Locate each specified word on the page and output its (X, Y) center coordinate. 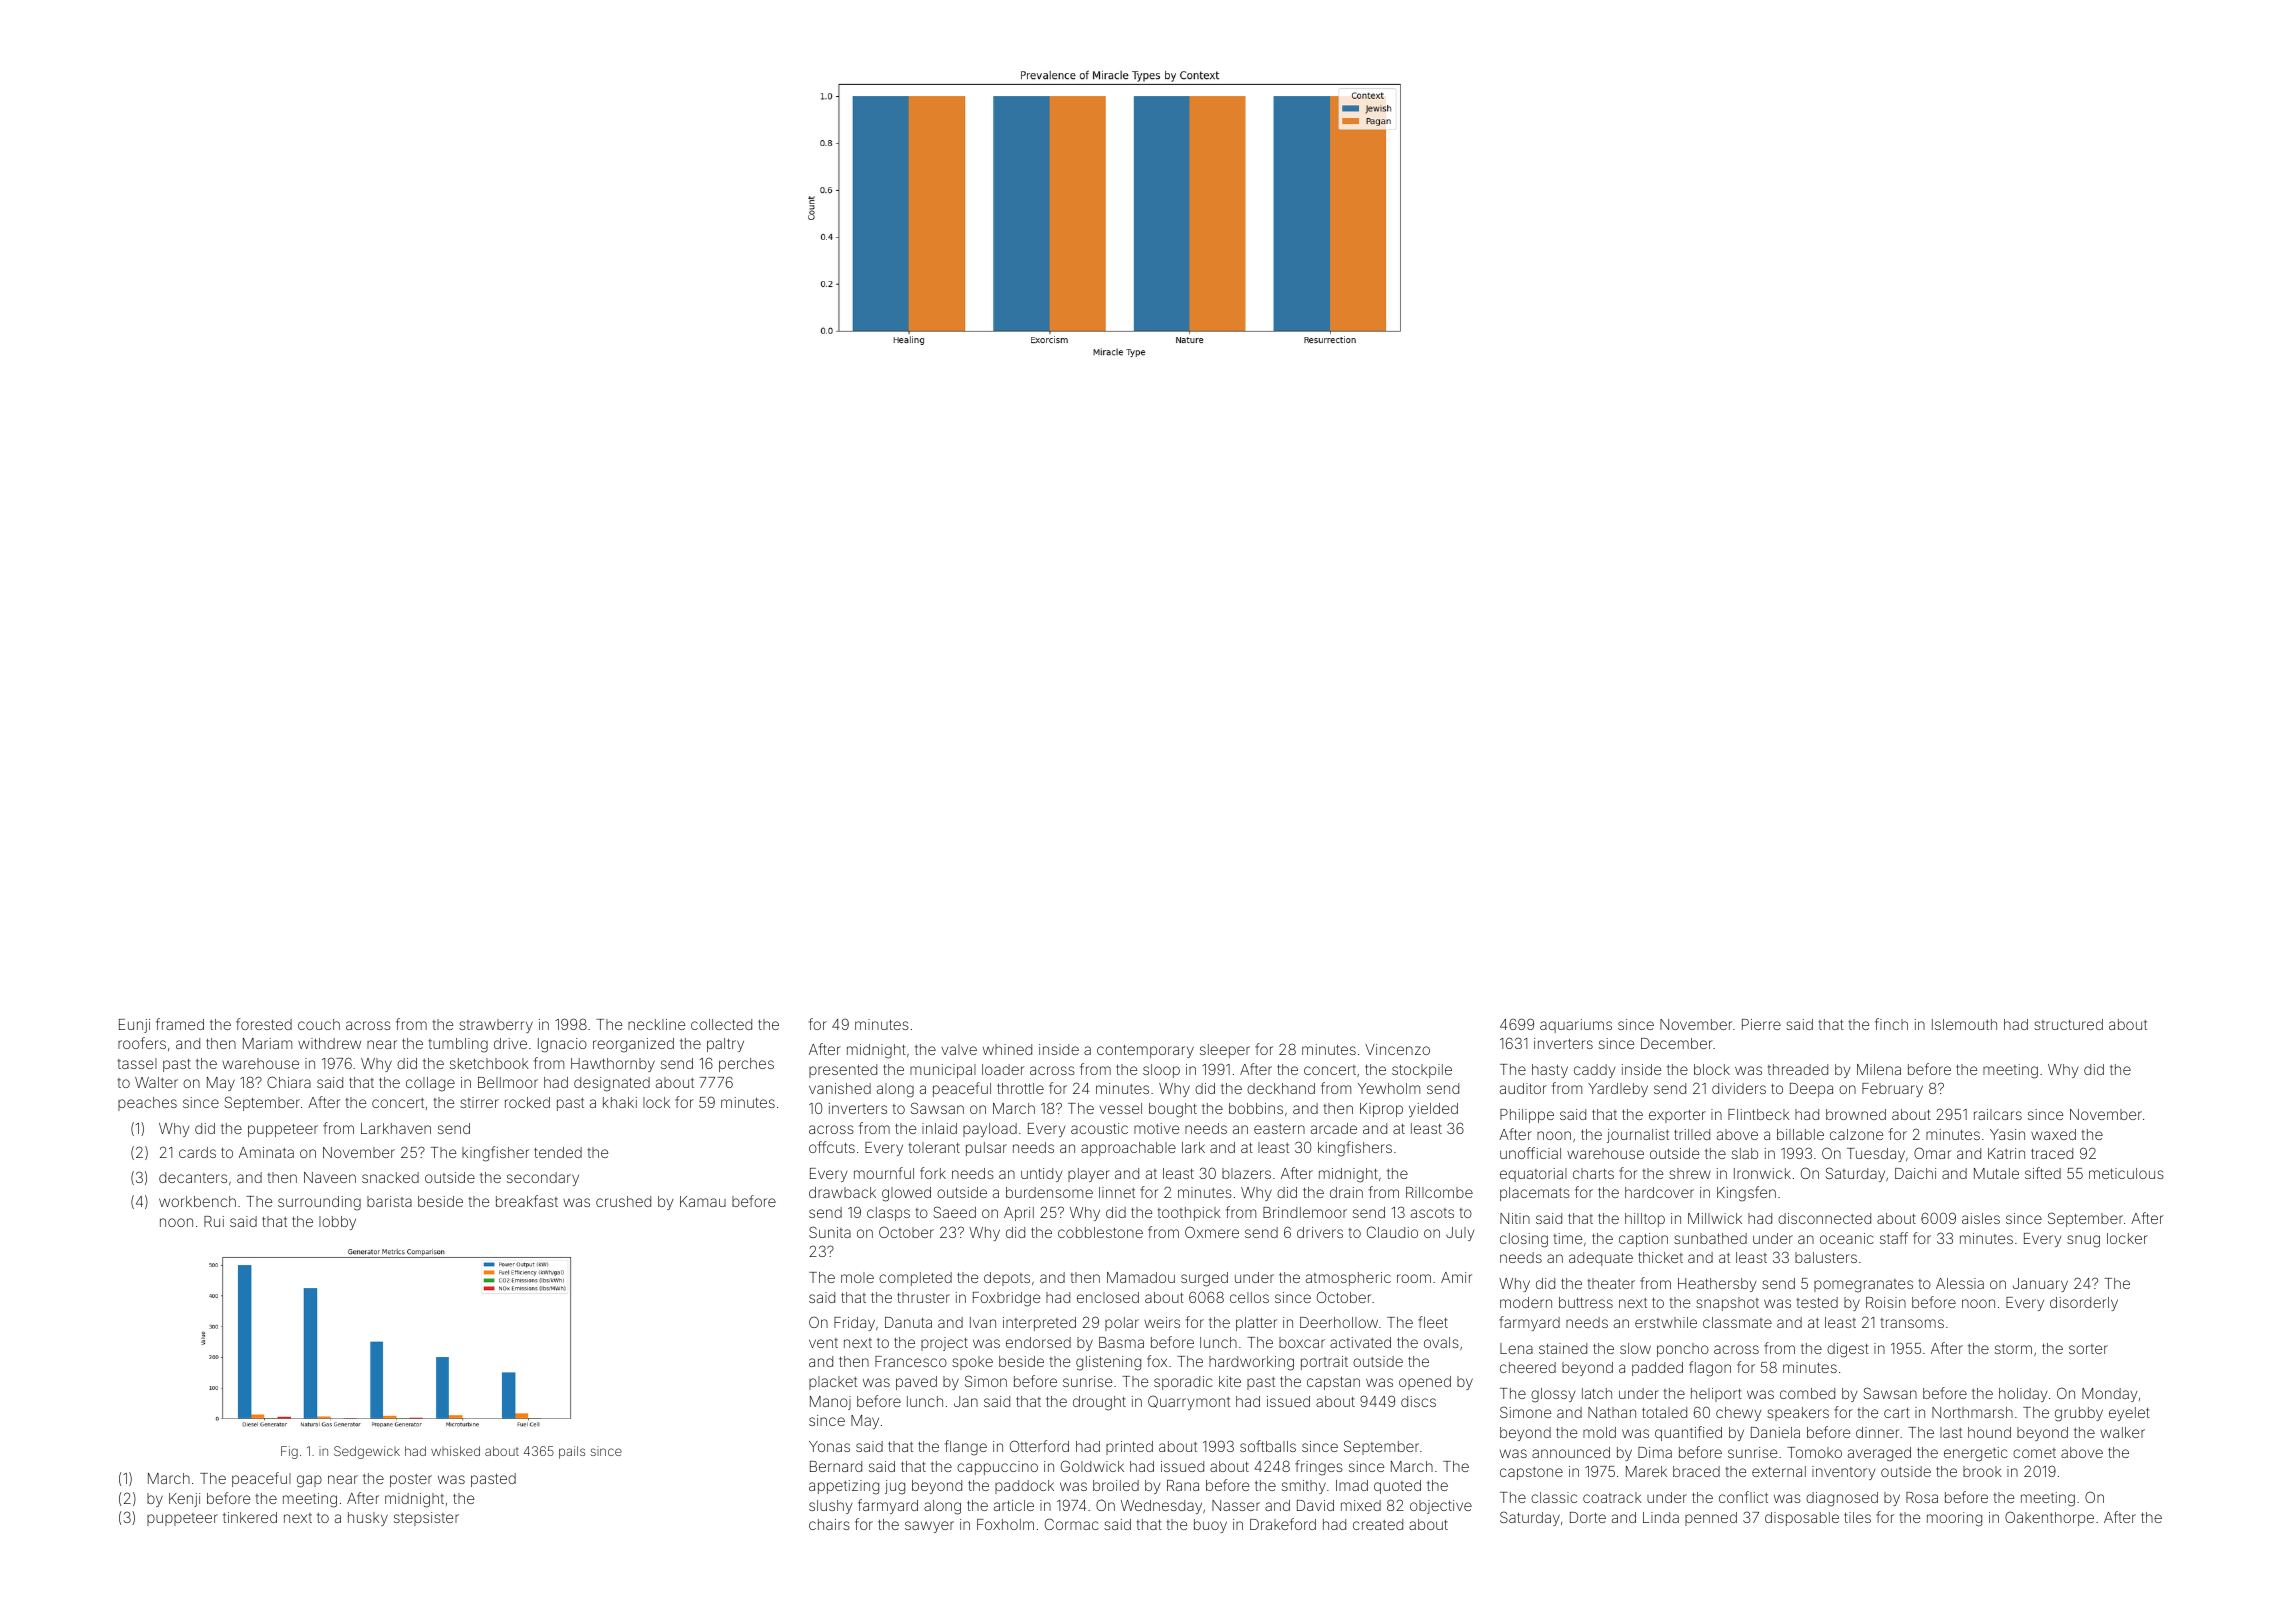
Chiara (289, 1082)
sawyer (929, 1527)
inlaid (939, 1128)
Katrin (2006, 1153)
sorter (2088, 1349)
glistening (1108, 1363)
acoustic (1099, 1128)
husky (368, 1519)
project (944, 1344)
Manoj (830, 1403)
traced (2052, 1153)
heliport (1716, 1395)
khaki (620, 1102)
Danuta (908, 1322)
